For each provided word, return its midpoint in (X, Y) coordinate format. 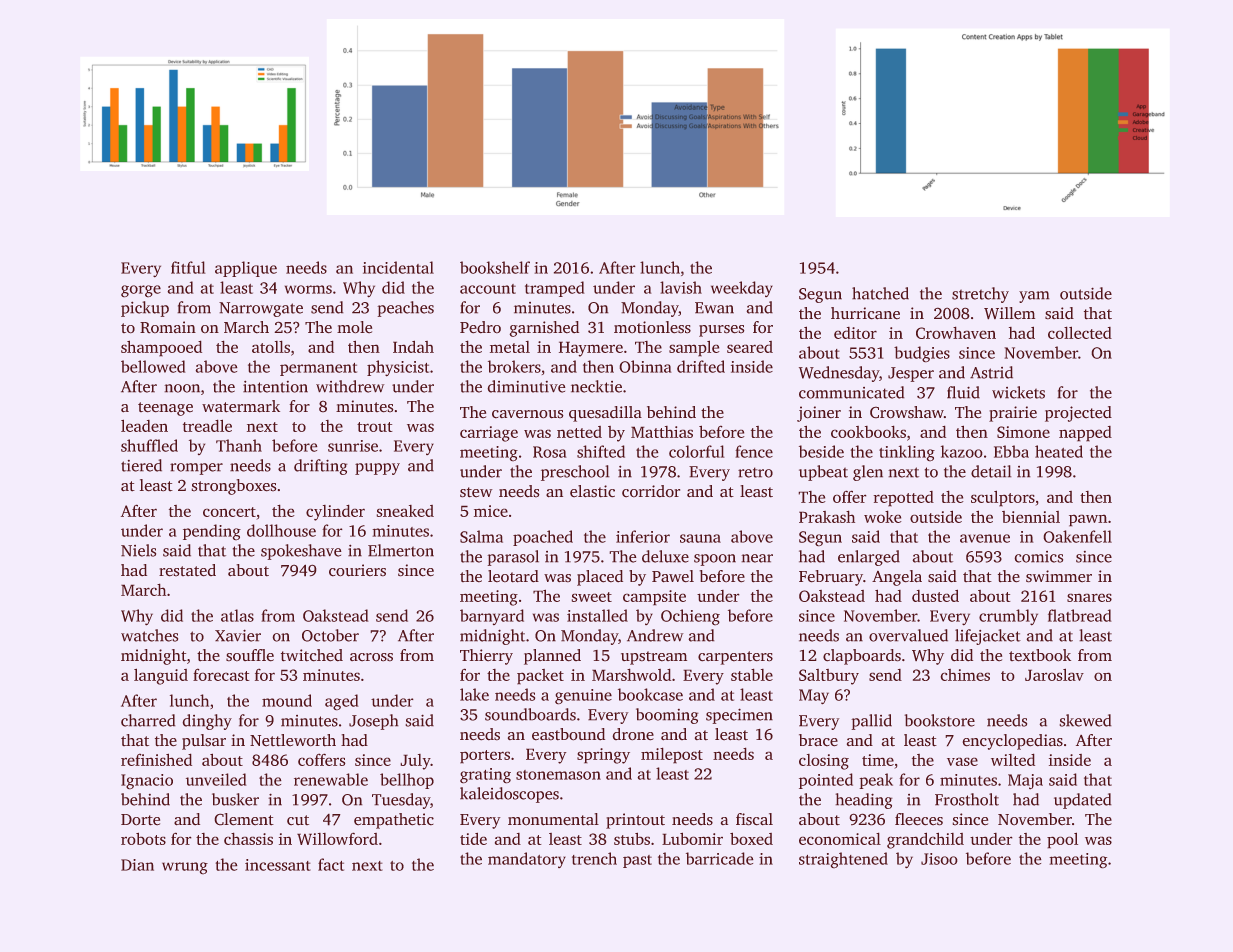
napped (1085, 433)
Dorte (140, 819)
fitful (188, 267)
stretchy (980, 295)
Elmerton (401, 550)
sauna (700, 538)
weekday (742, 289)
